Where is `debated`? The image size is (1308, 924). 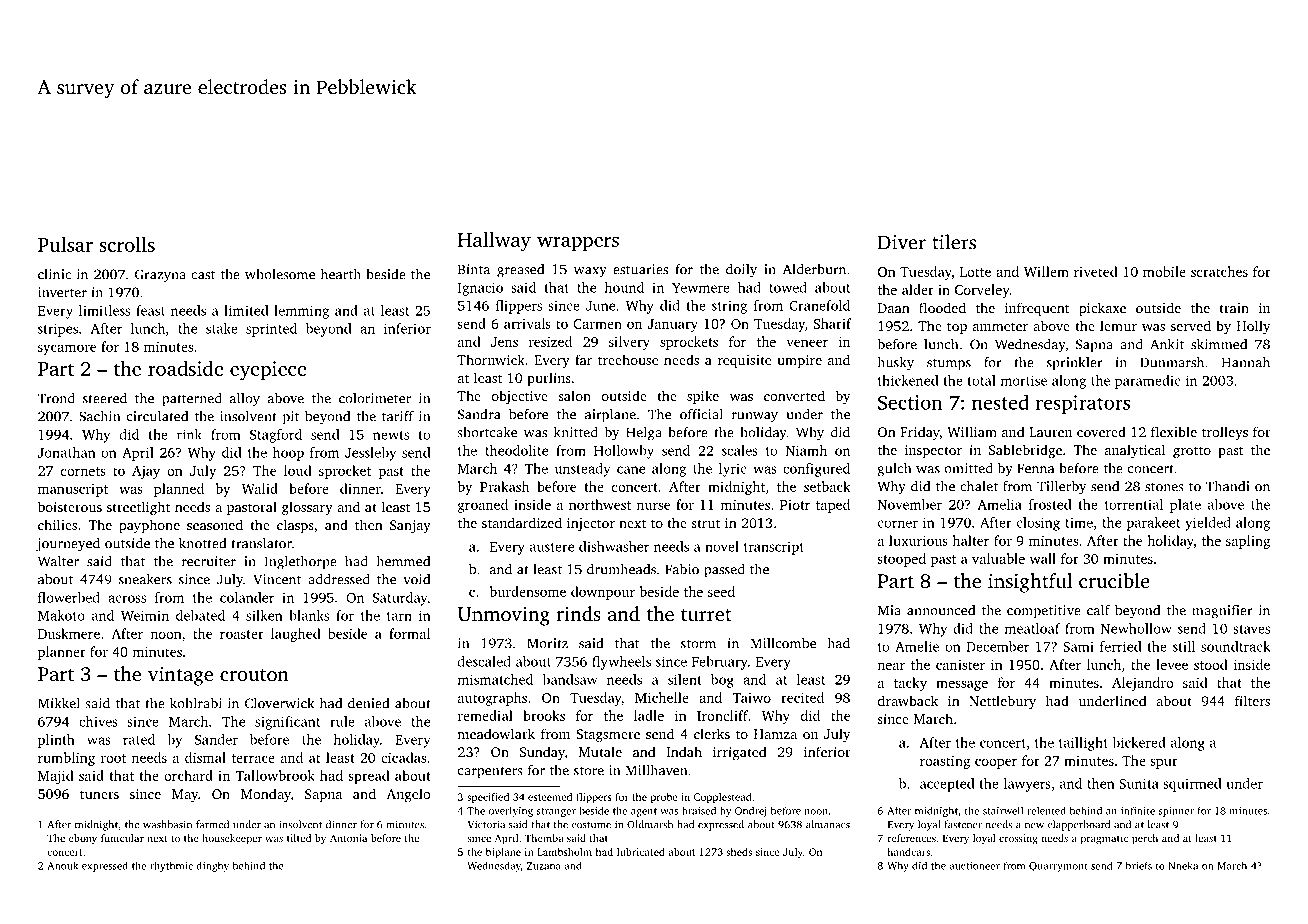 debated is located at coordinates (200, 615).
